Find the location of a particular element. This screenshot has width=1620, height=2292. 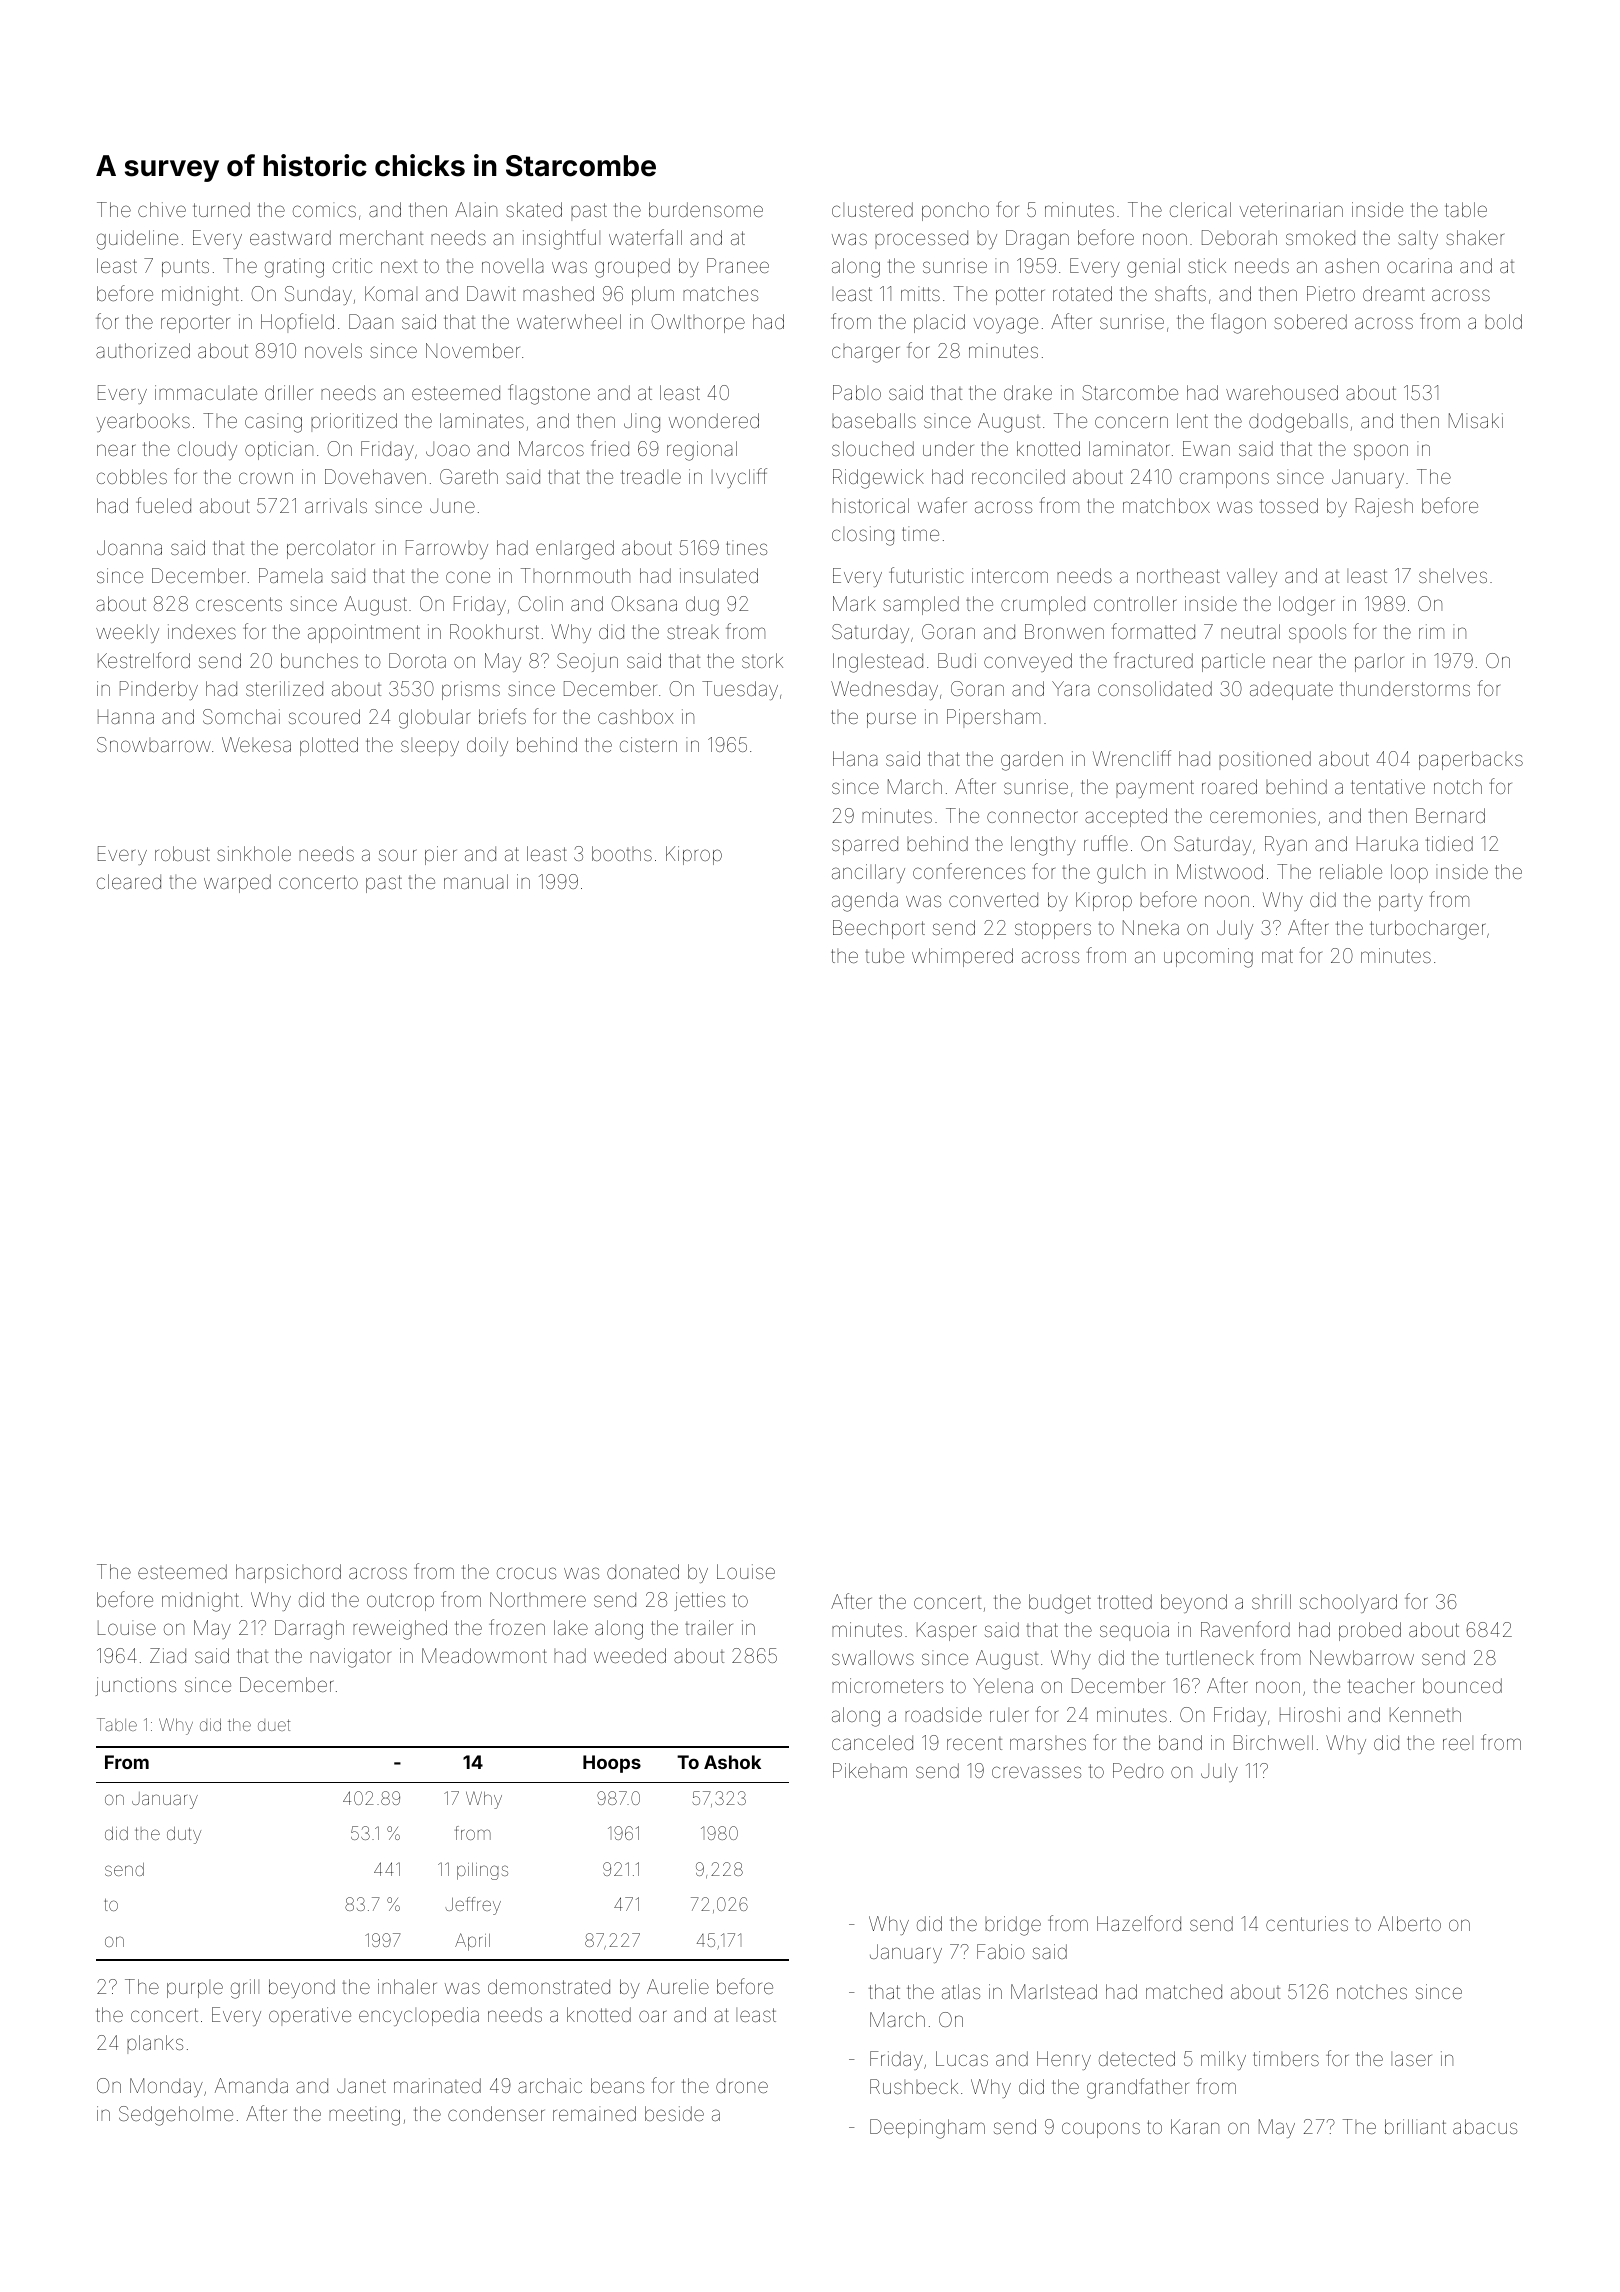

party is located at coordinates (1401, 902).
